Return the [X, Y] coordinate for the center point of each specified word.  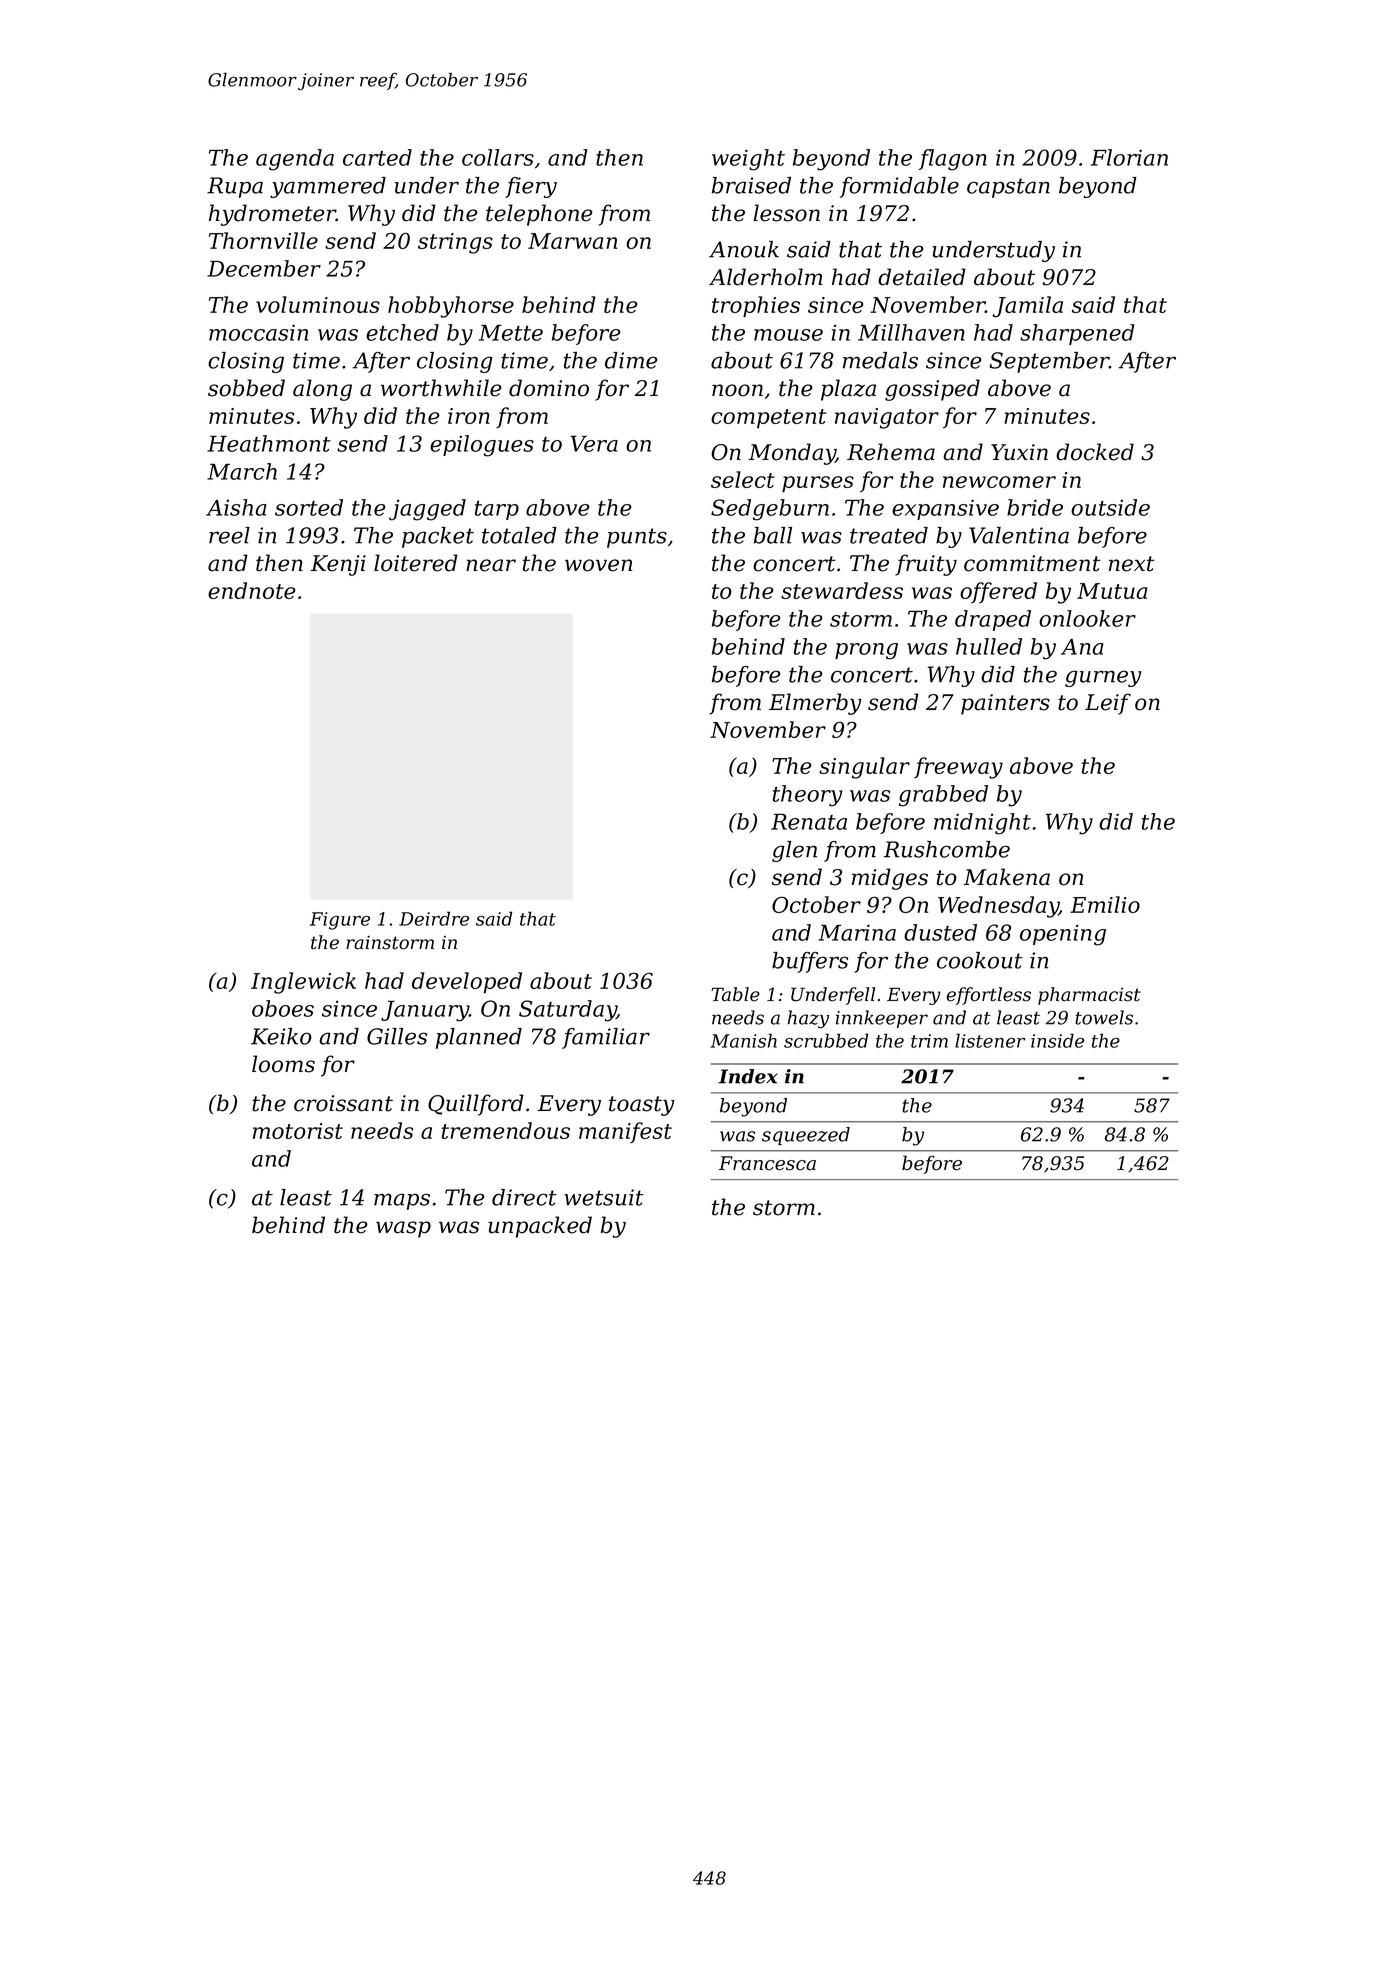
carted [377, 157]
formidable [899, 187]
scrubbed [826, 1040]
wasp [403, 1229]
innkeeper [882, 1019]
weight [748, 160]
